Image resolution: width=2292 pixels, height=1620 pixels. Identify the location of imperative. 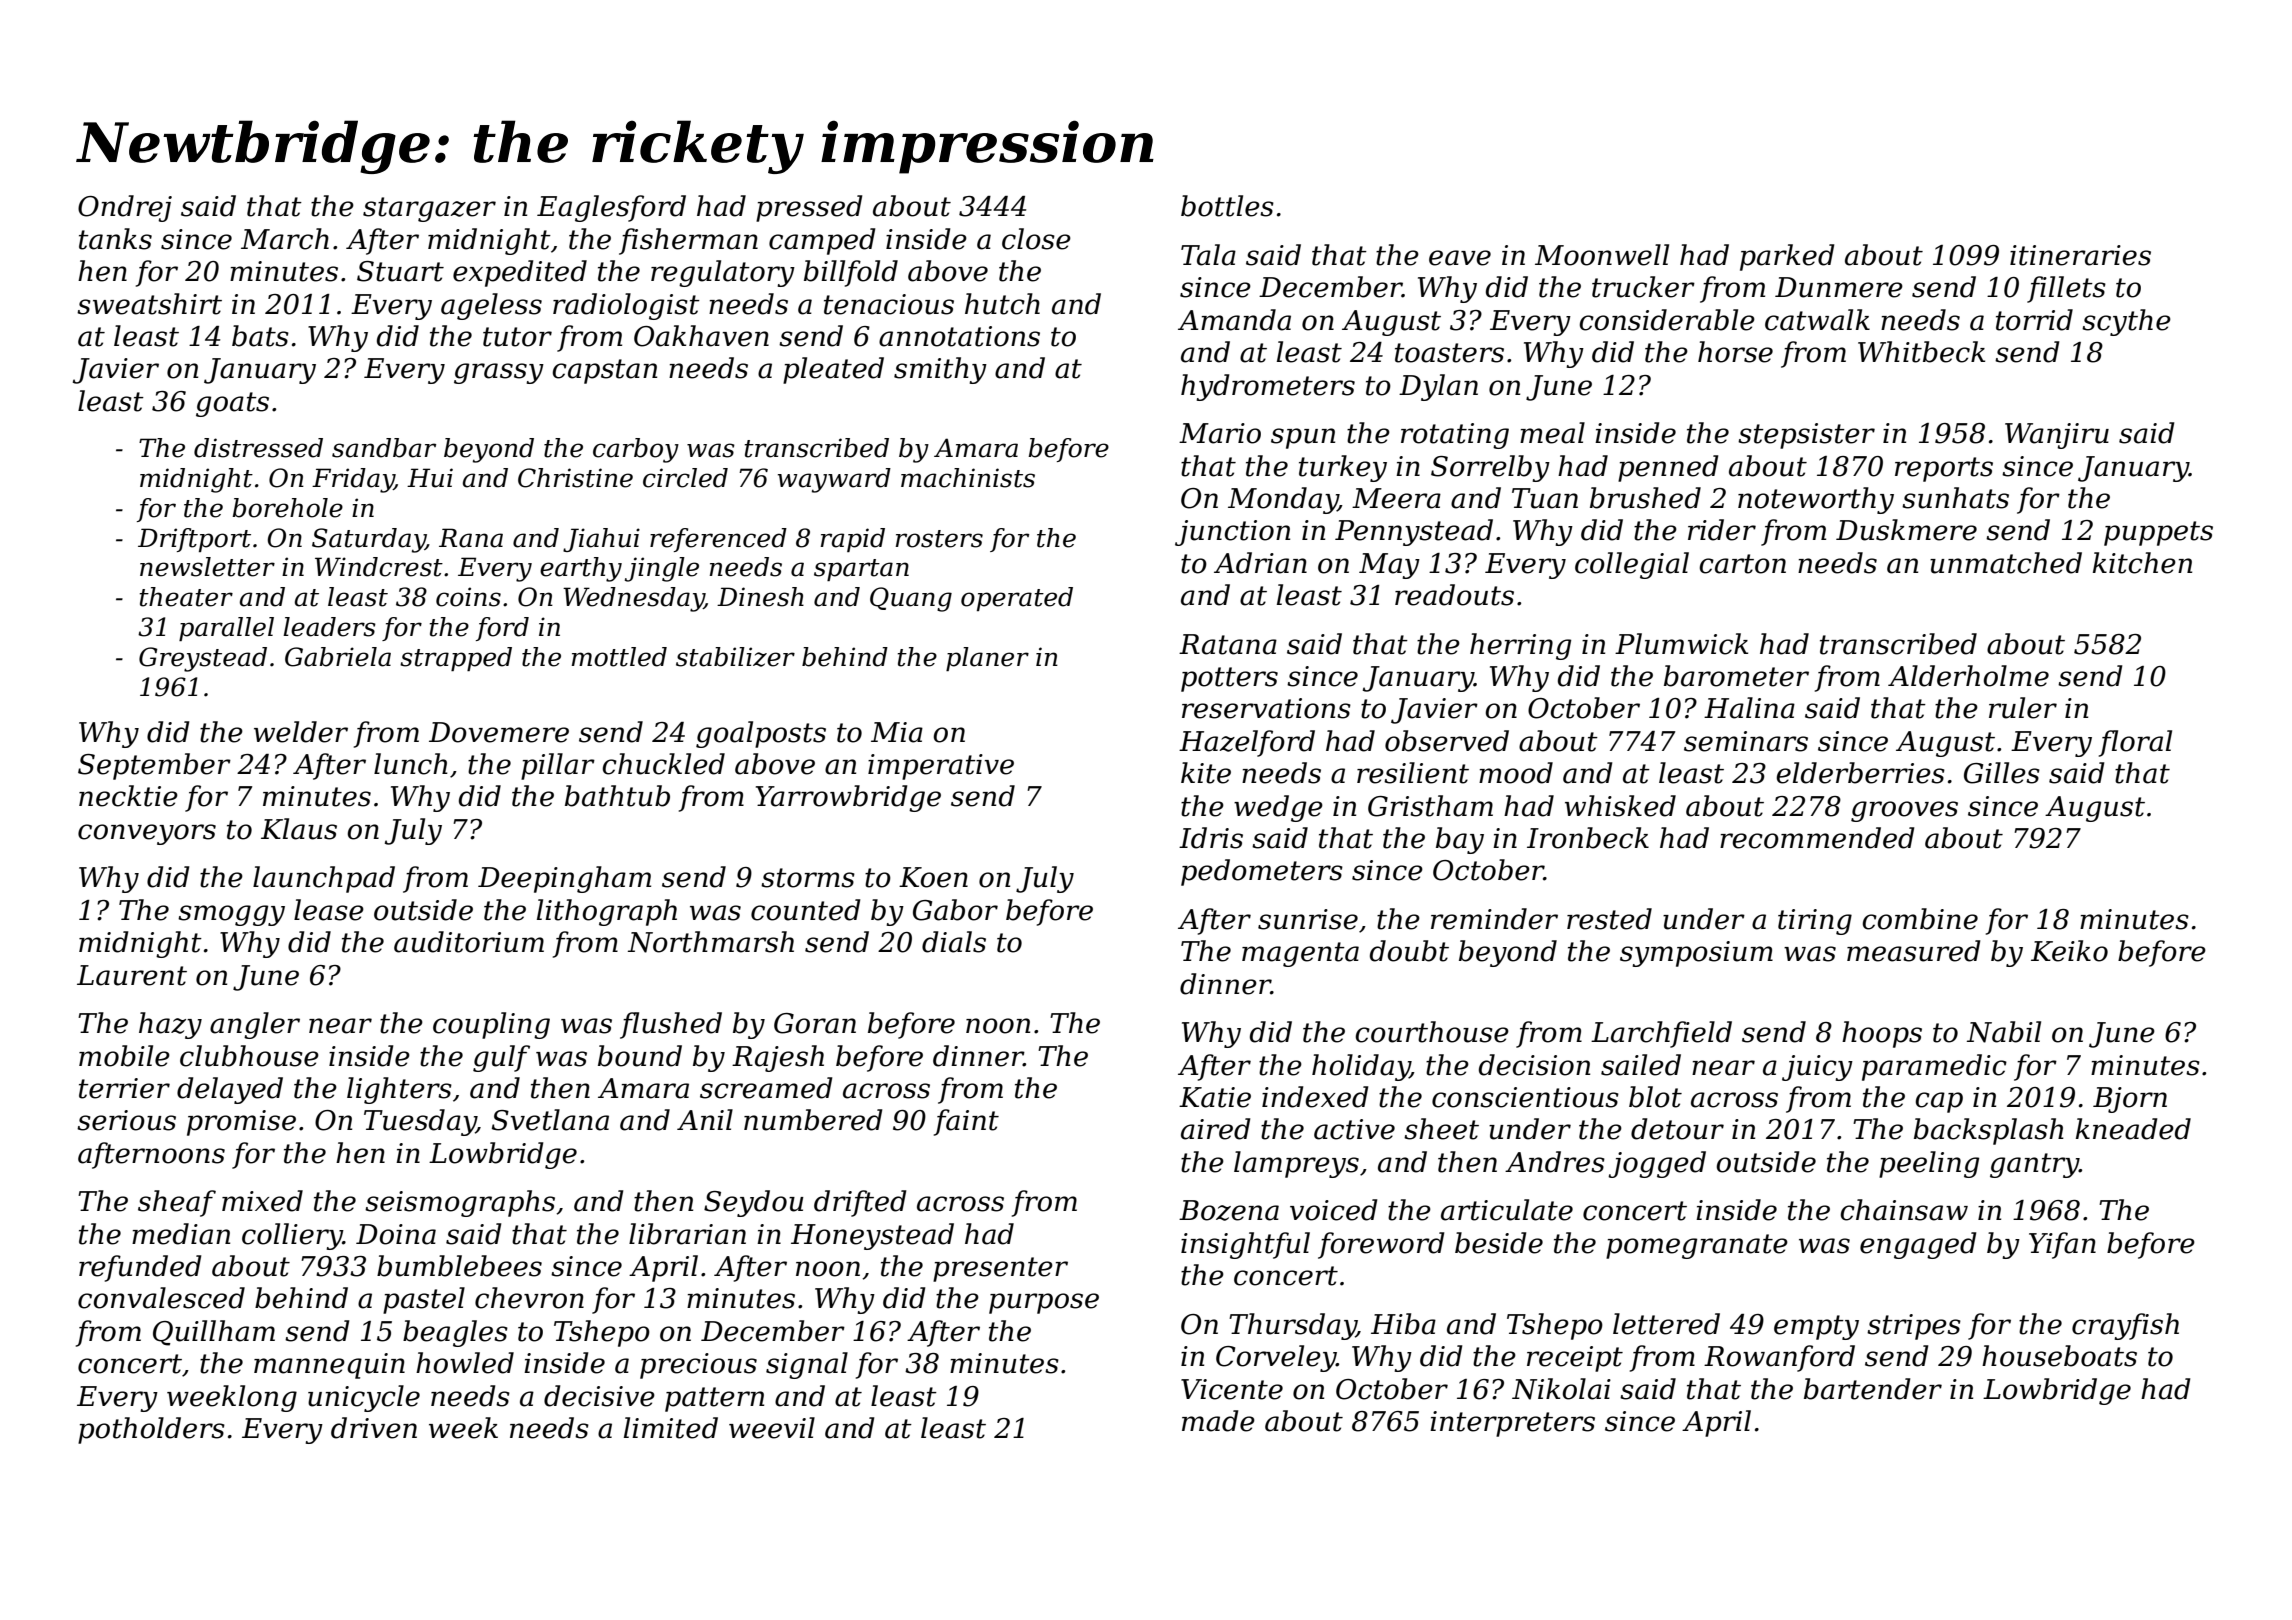
(941, 767).
